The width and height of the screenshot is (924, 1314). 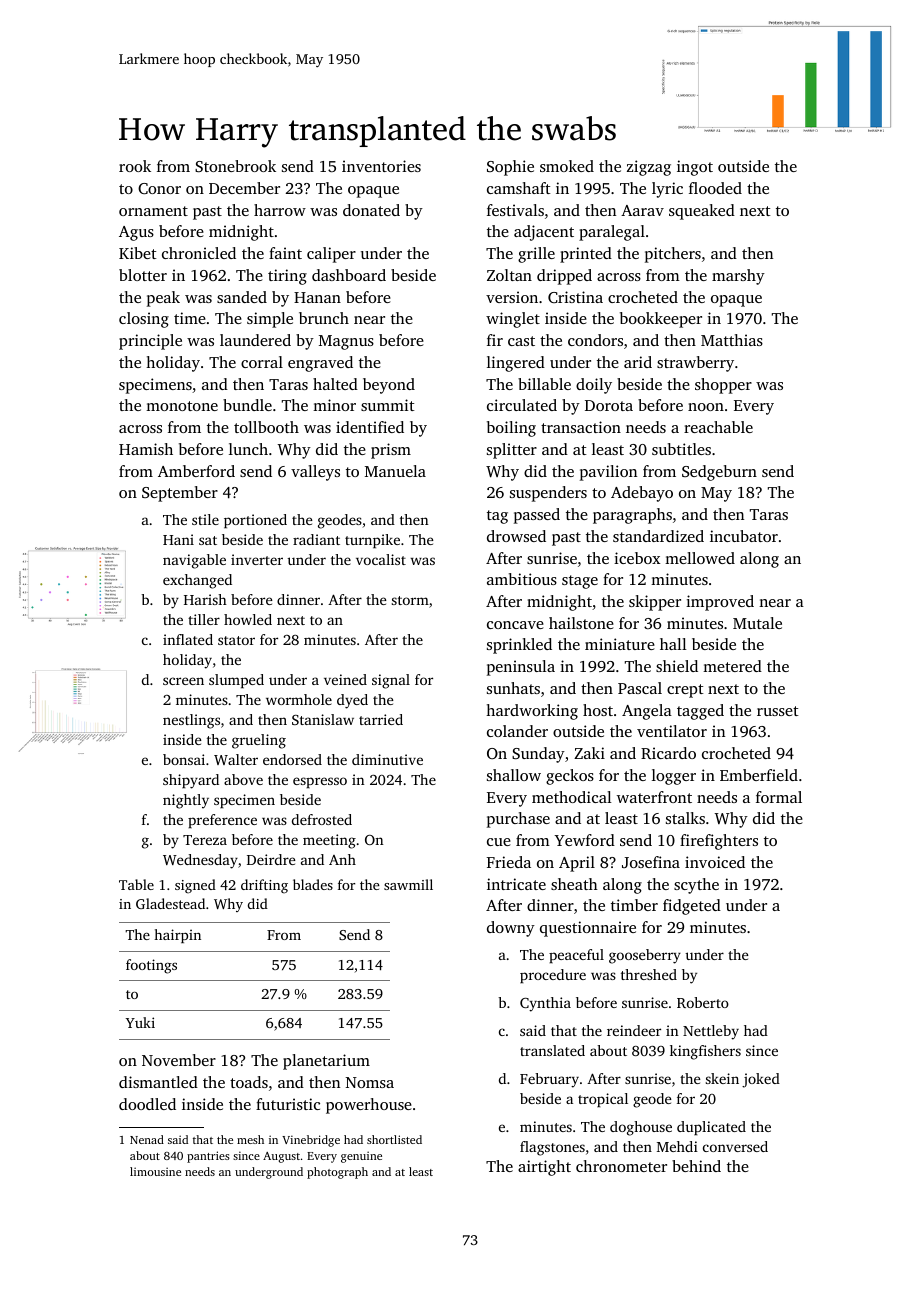 I want to click on Nomsa, so click(x=370, y=1082).
